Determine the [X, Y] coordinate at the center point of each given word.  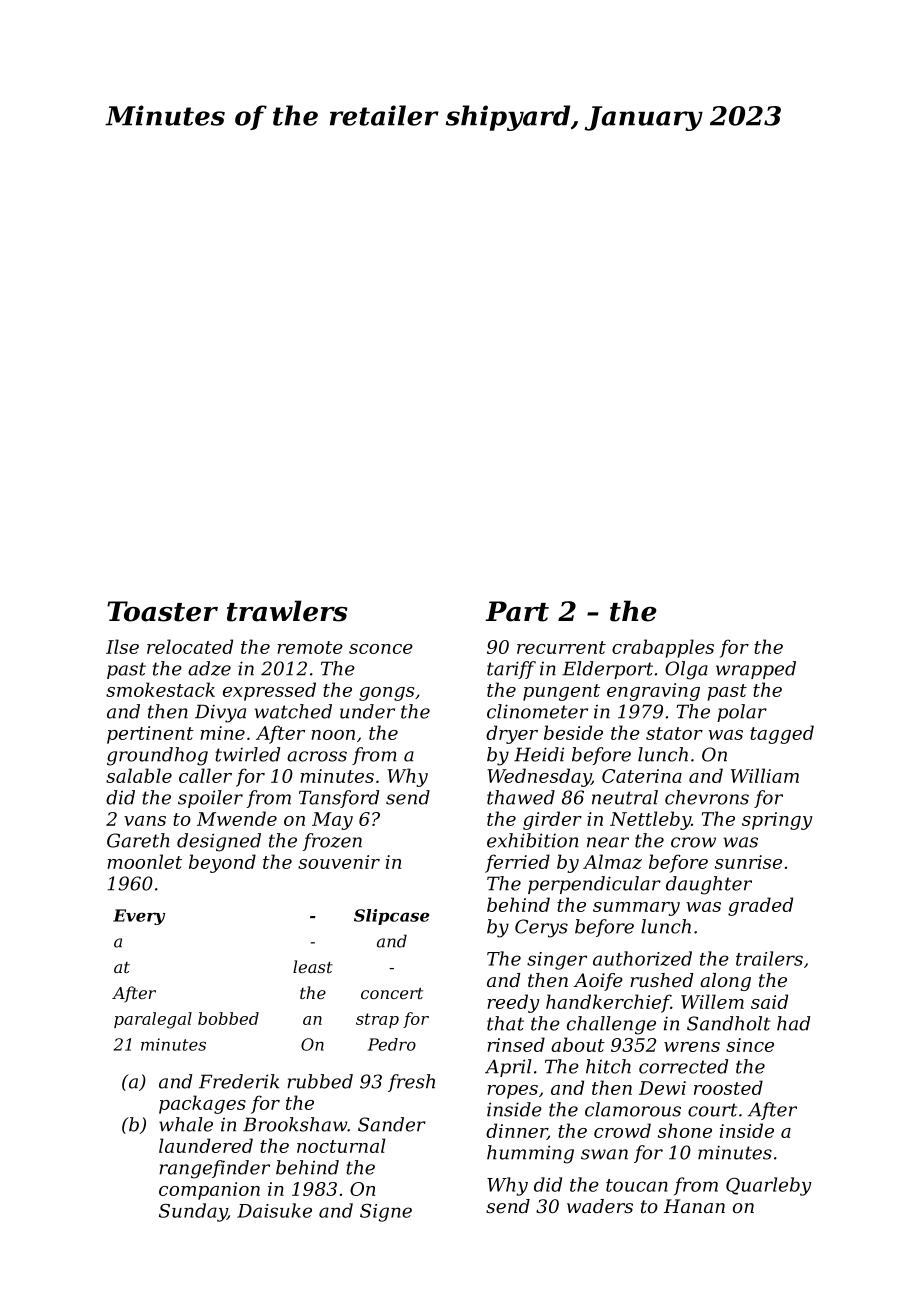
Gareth [138, 840]
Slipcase [391, 917]
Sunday [193, 1212]
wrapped [756, 670]
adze [209, 668]
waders [600, 1206]
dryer [512, 734]
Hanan [694, 1206]
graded [760, 906]
